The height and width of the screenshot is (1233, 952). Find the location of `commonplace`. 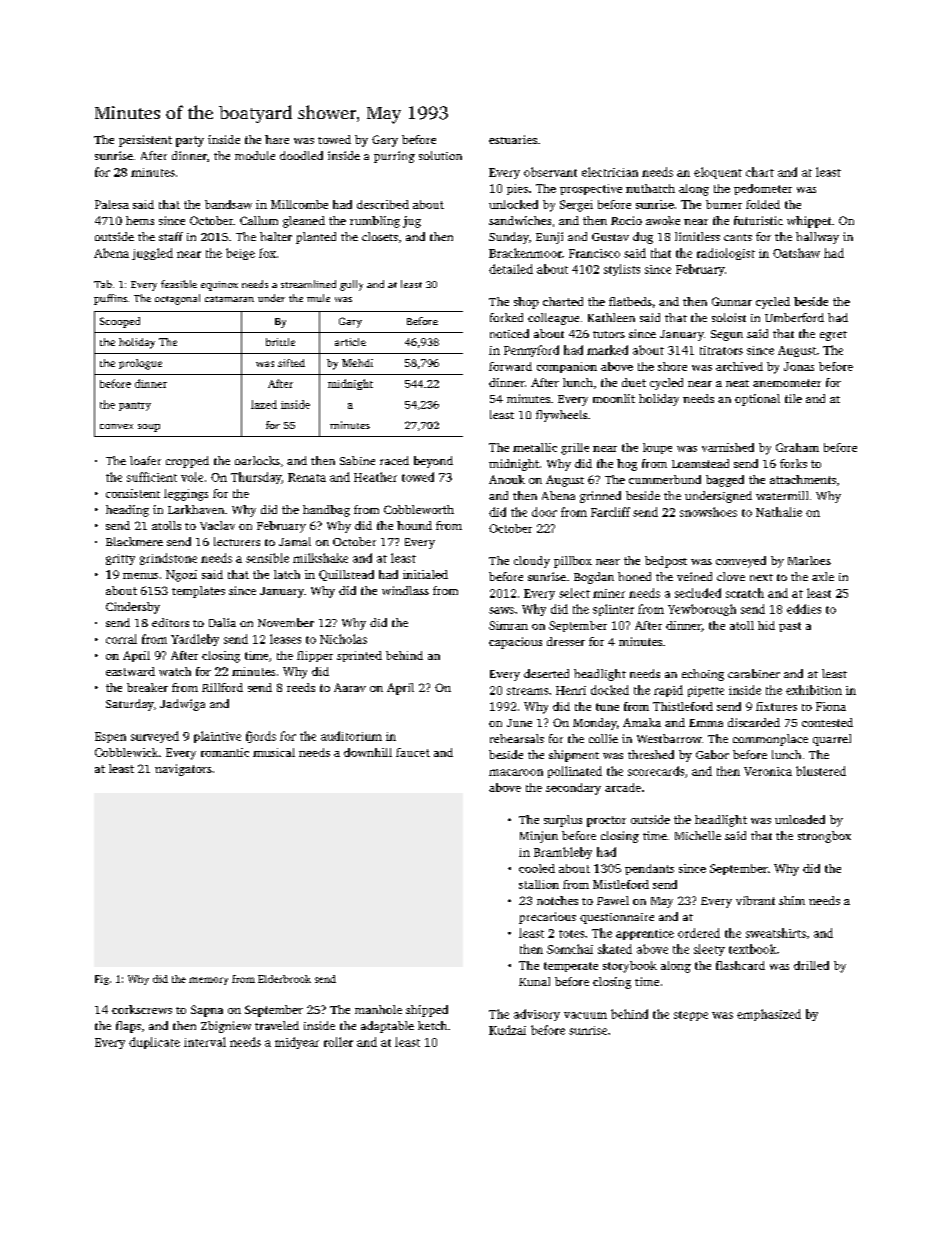

commonplace is located at coordinates (770, 740).
